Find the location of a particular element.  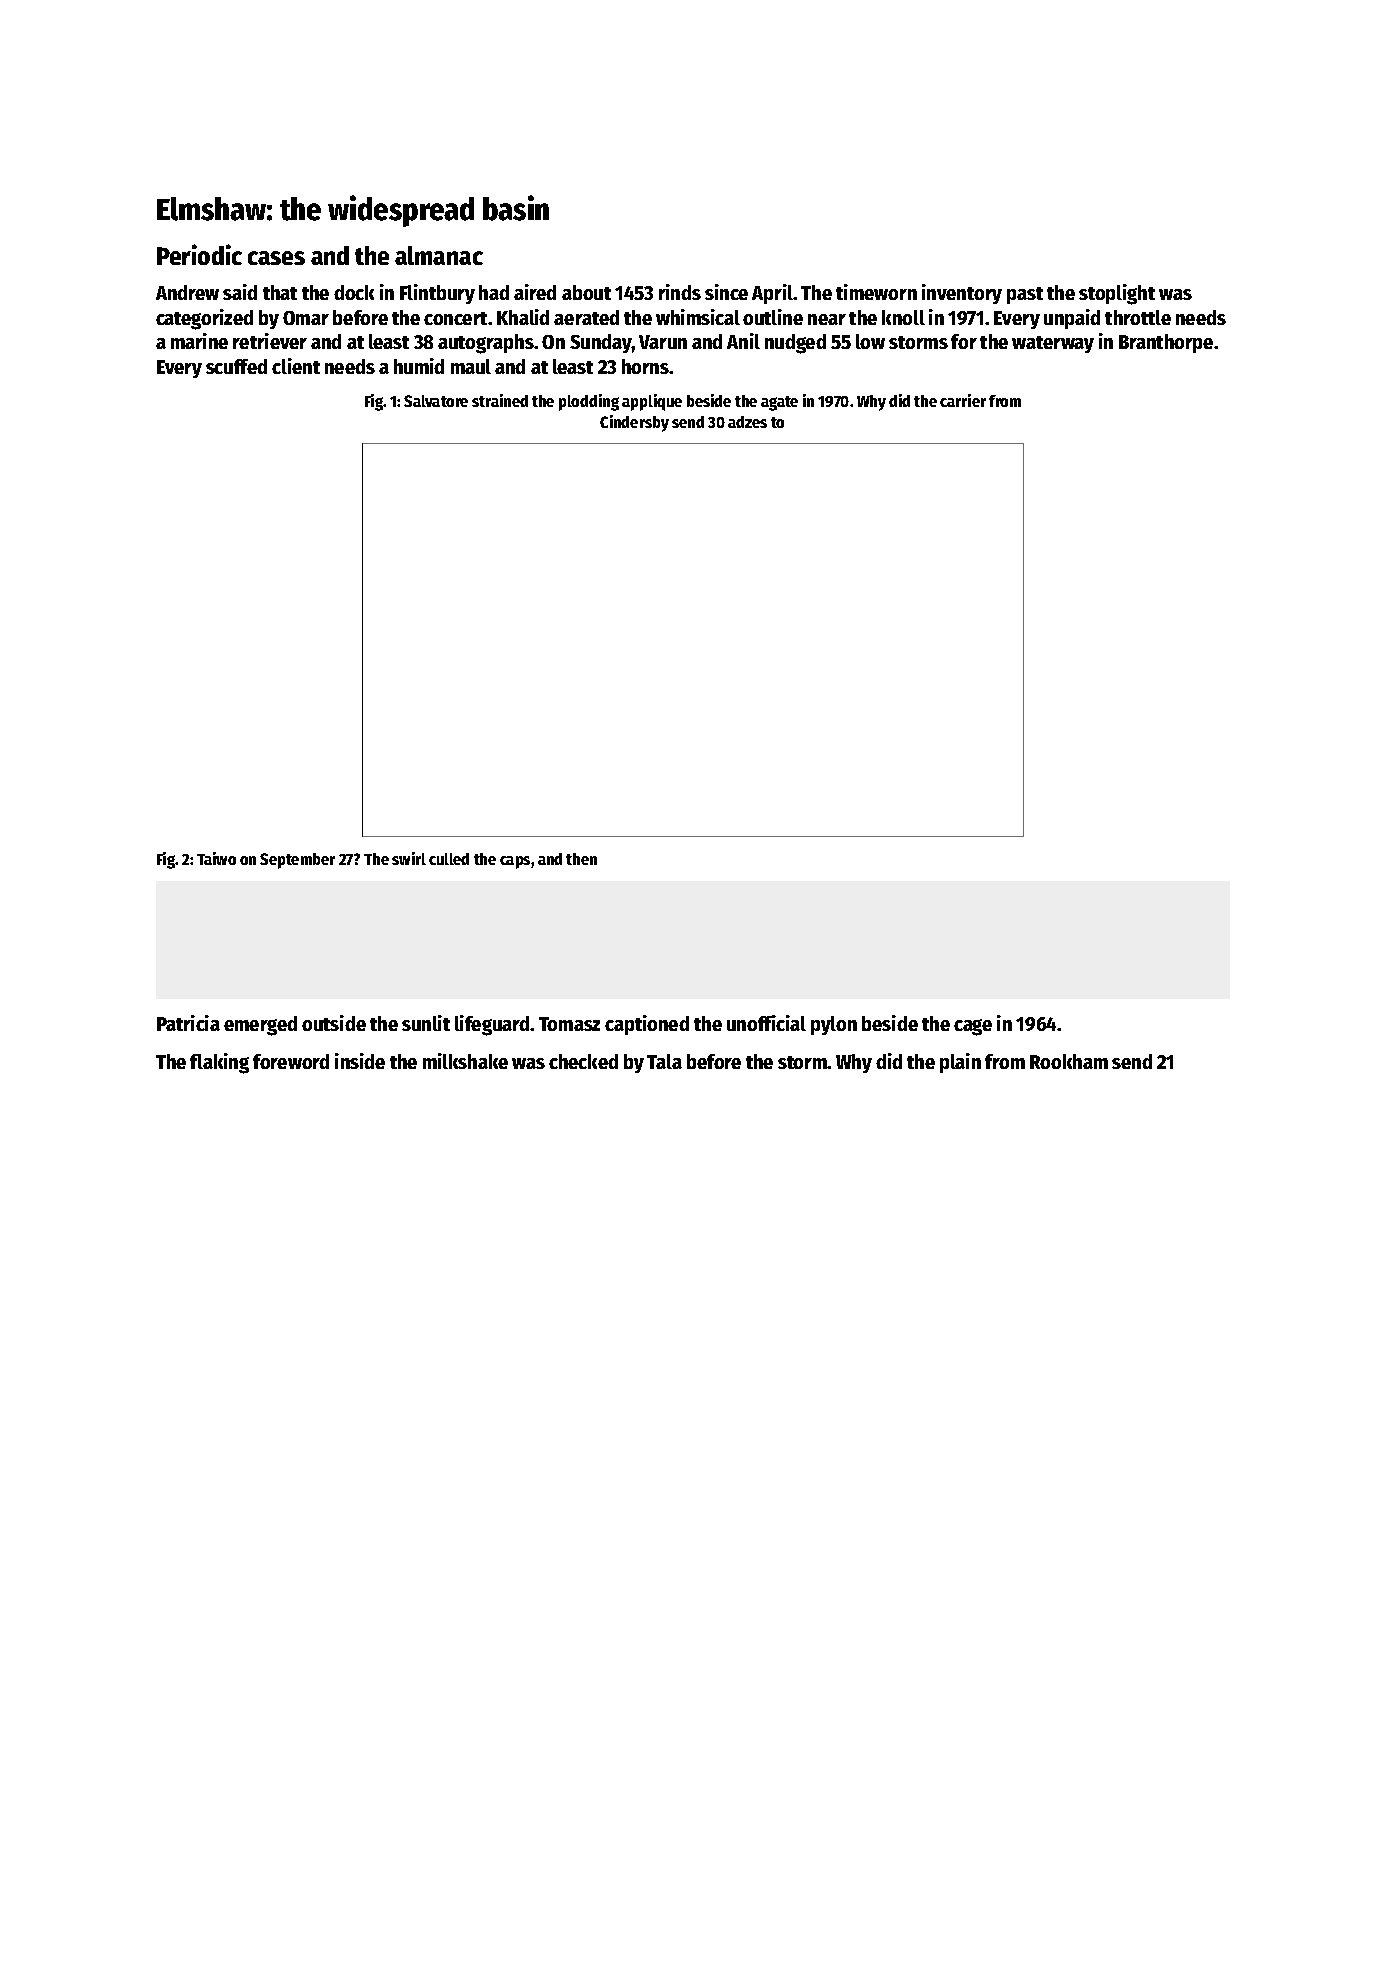

Sunday is located at coordinates (601, 343).
